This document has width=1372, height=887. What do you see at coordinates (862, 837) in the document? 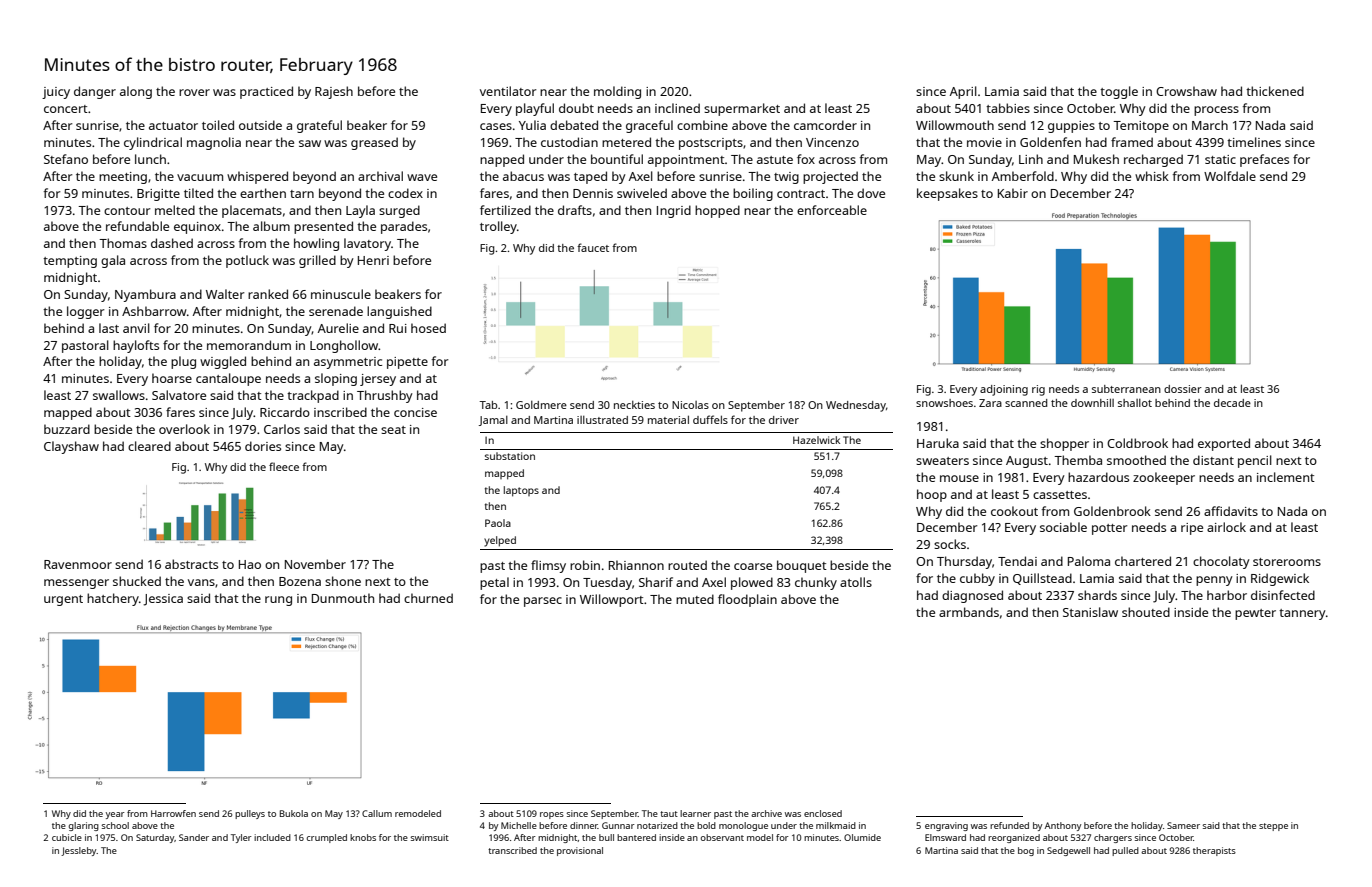
I see `Olumide` at bounding box center [862, 837].
